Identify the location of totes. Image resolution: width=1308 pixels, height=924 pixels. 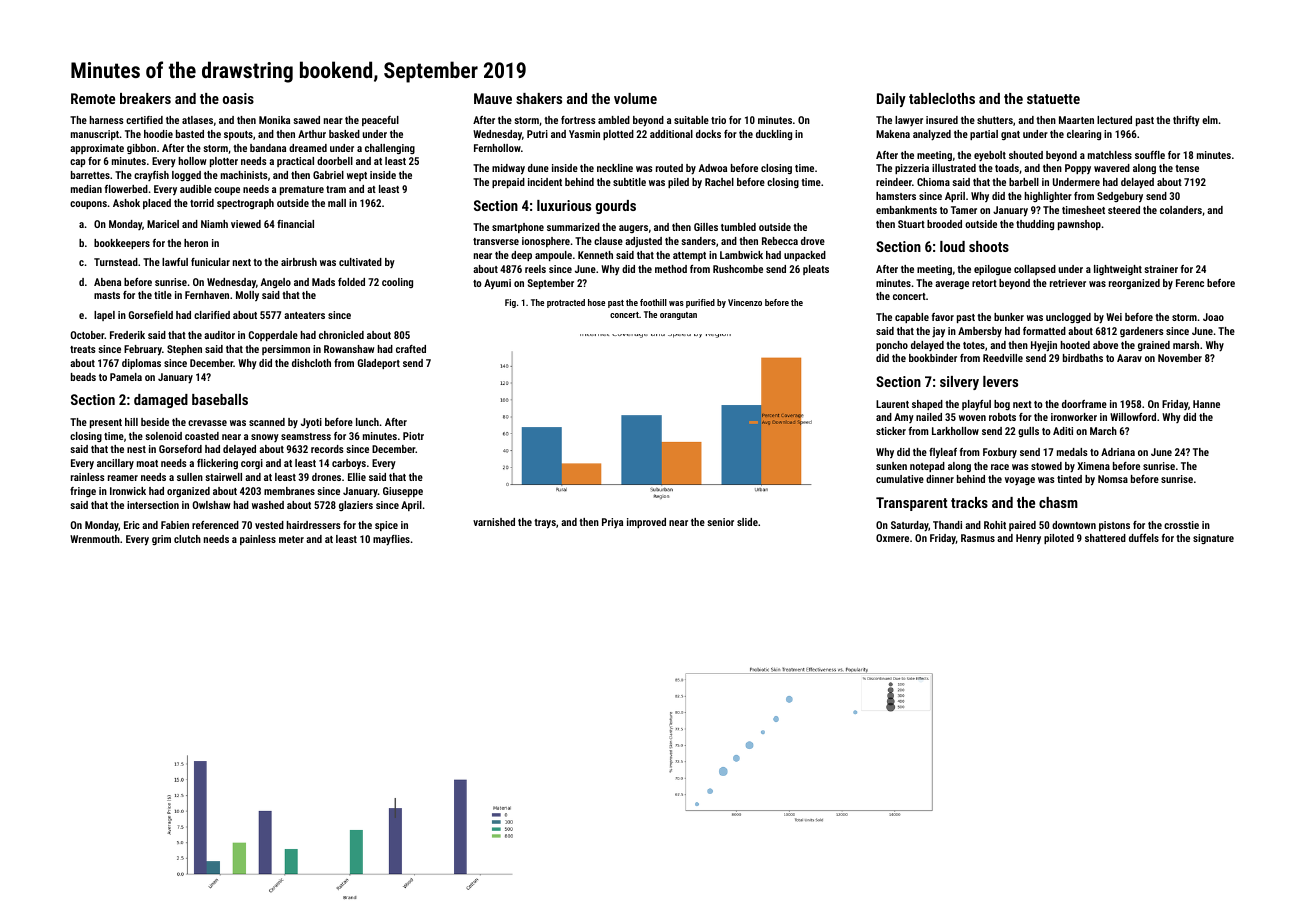
(974, 345).
